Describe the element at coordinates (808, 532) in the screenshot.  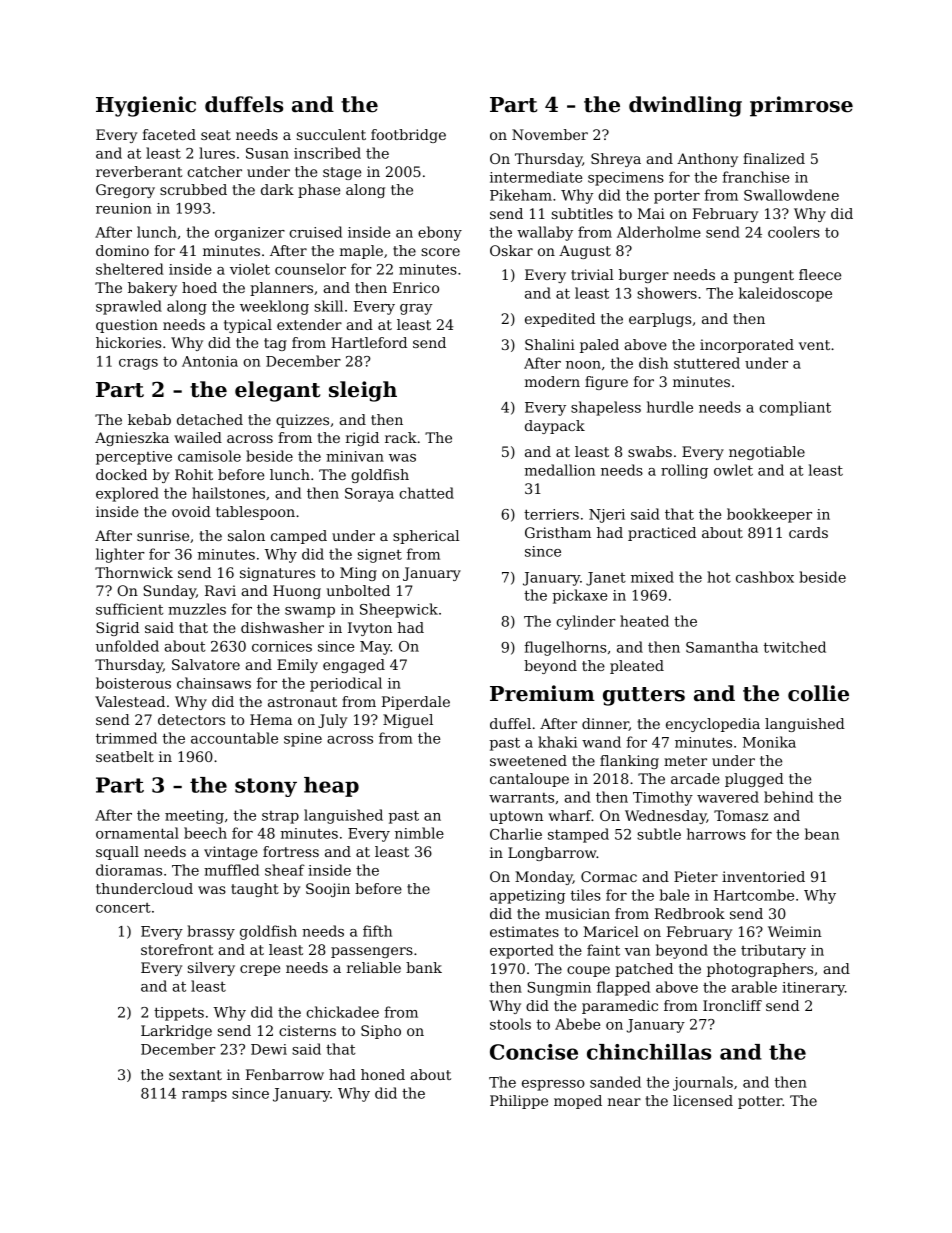
I see `cards` at that location.
